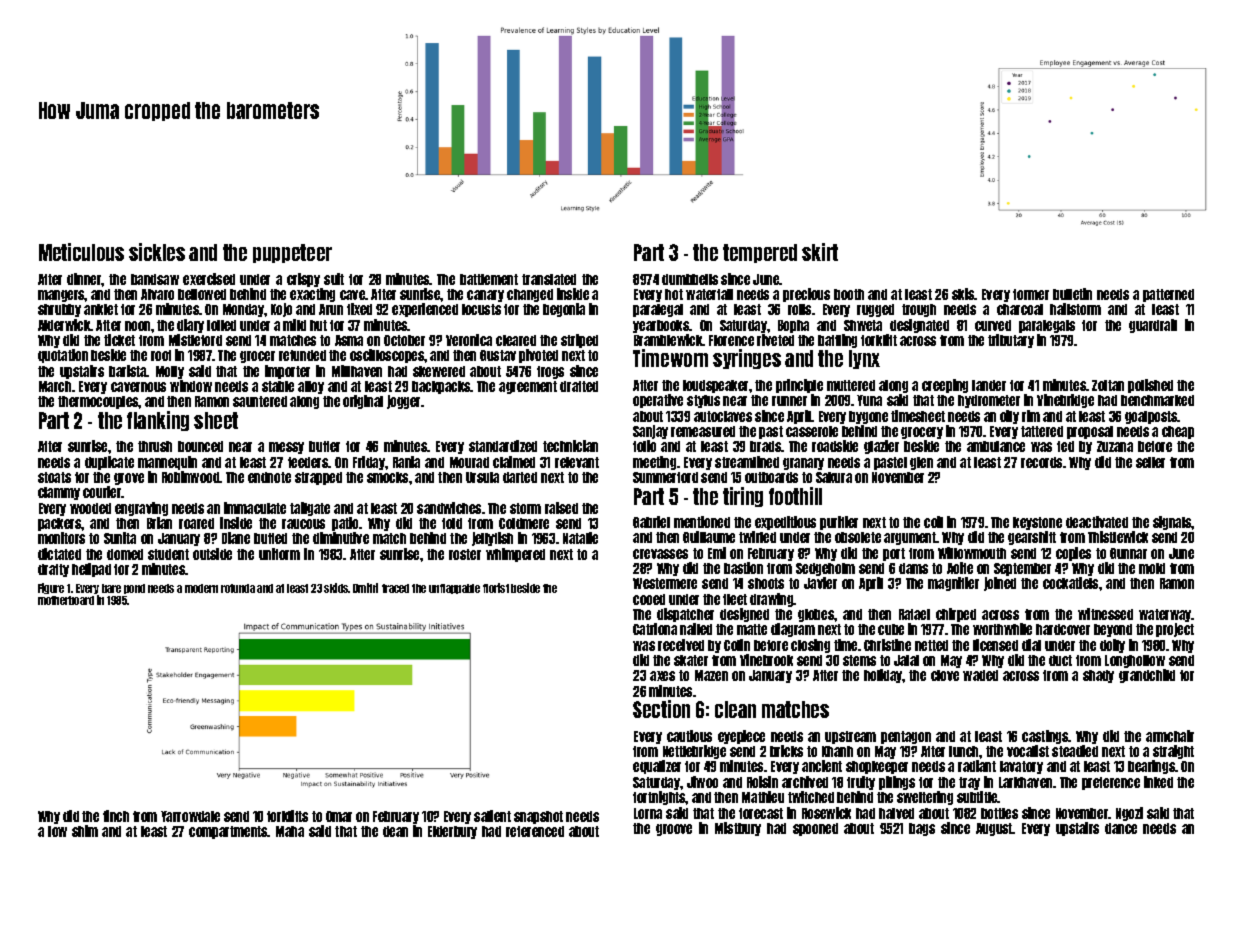 This screenshot has height=952, width=1233. Describe the element at coordinates (116, 816) in the screenshot. I see `finch` at that location.
